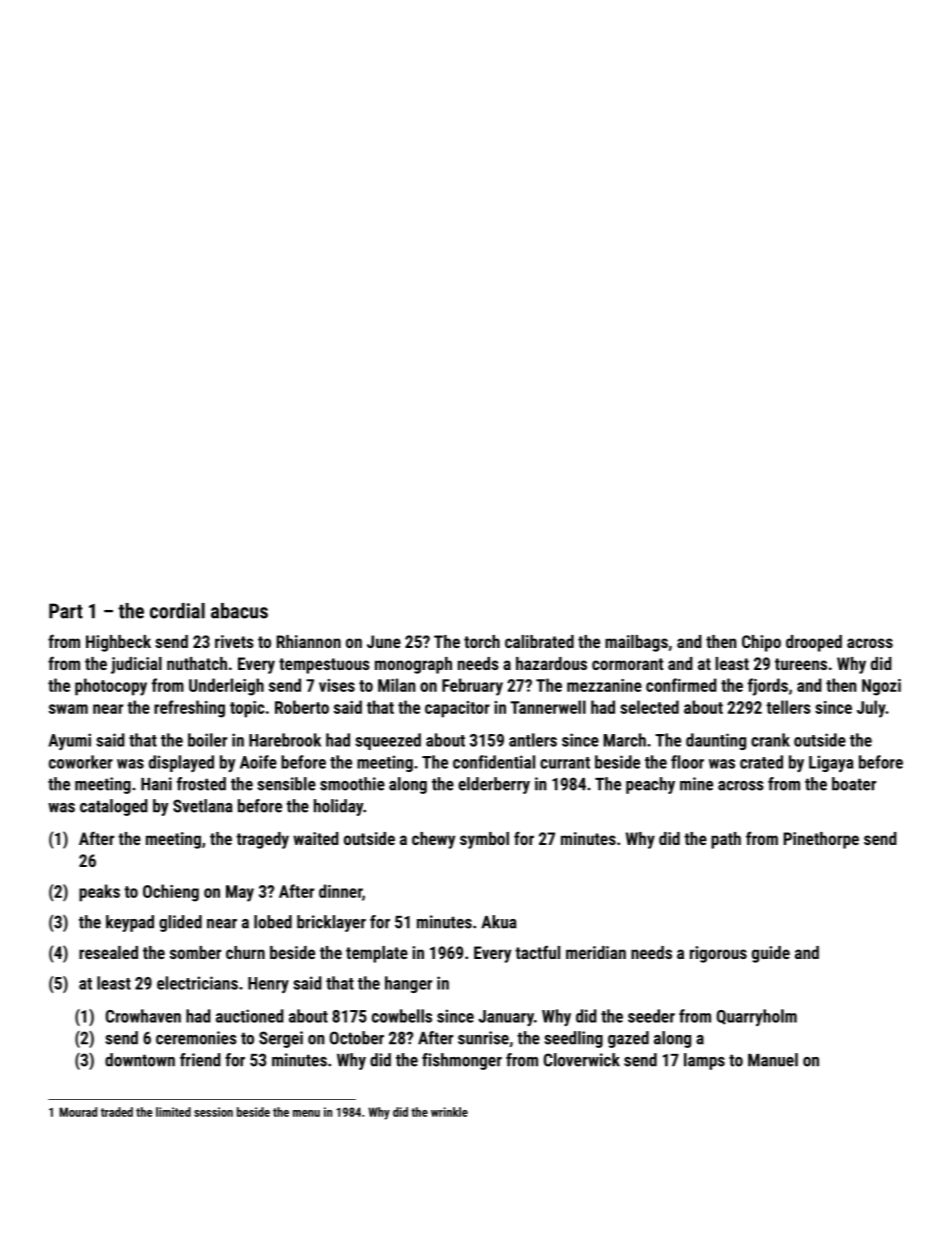 This document has height=1233, width=952. I want to click on cordial, so click(177, 611).
